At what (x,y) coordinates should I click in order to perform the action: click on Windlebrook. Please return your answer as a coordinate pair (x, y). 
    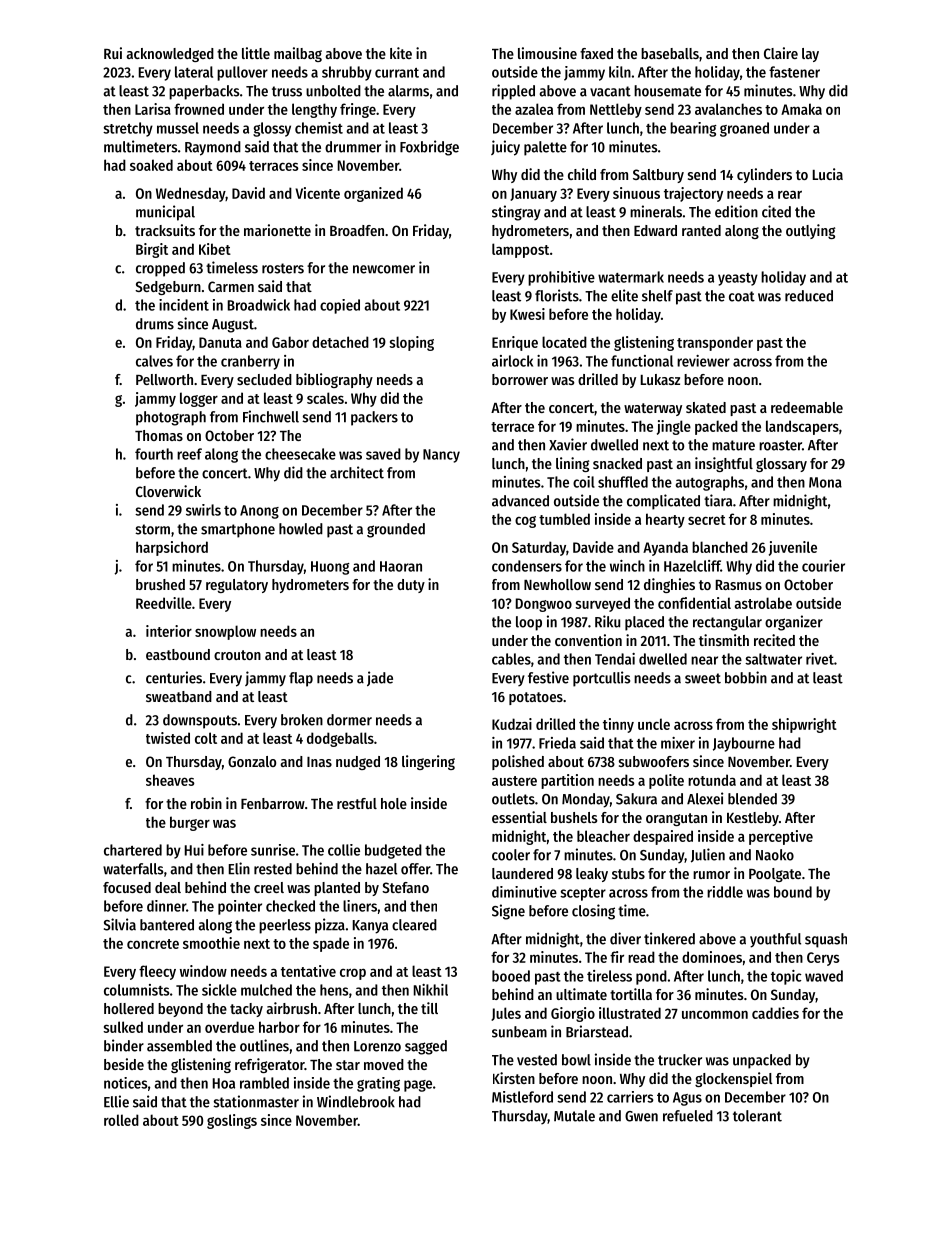
    Looking at the image, I should click on (356, 1101).
